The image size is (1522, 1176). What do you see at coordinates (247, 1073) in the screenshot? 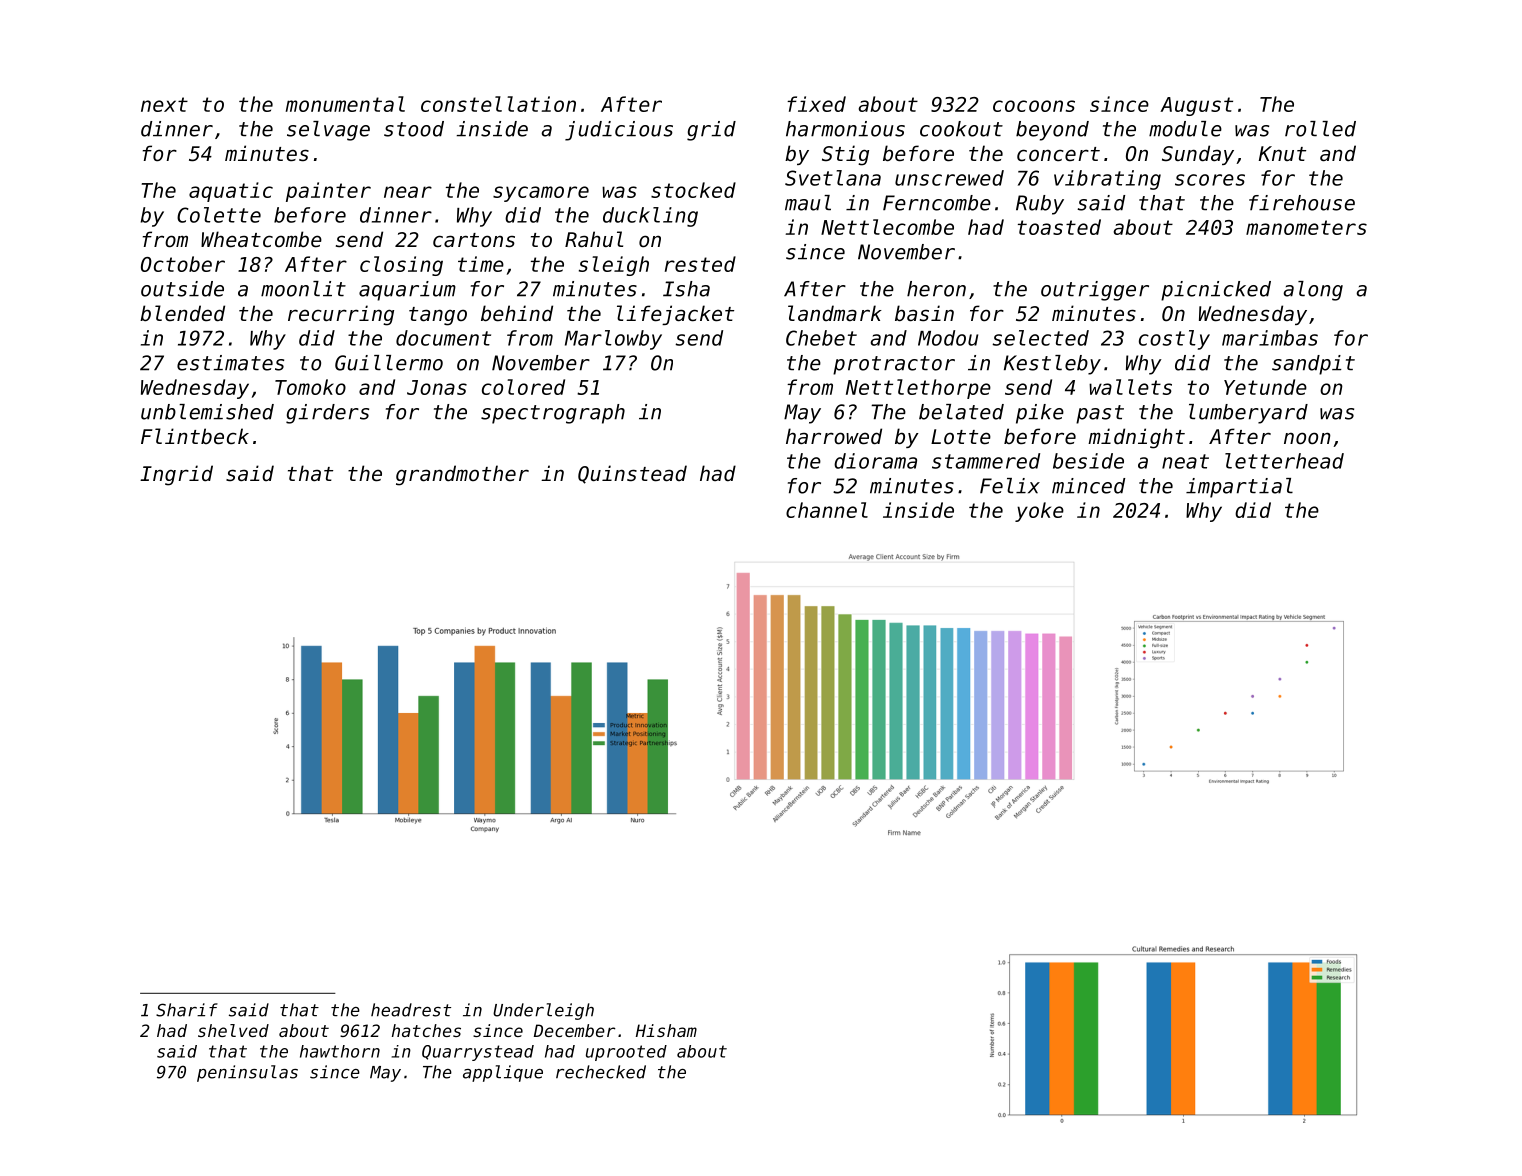
I see `peninsulas` at bounding box center [247, 1073].
